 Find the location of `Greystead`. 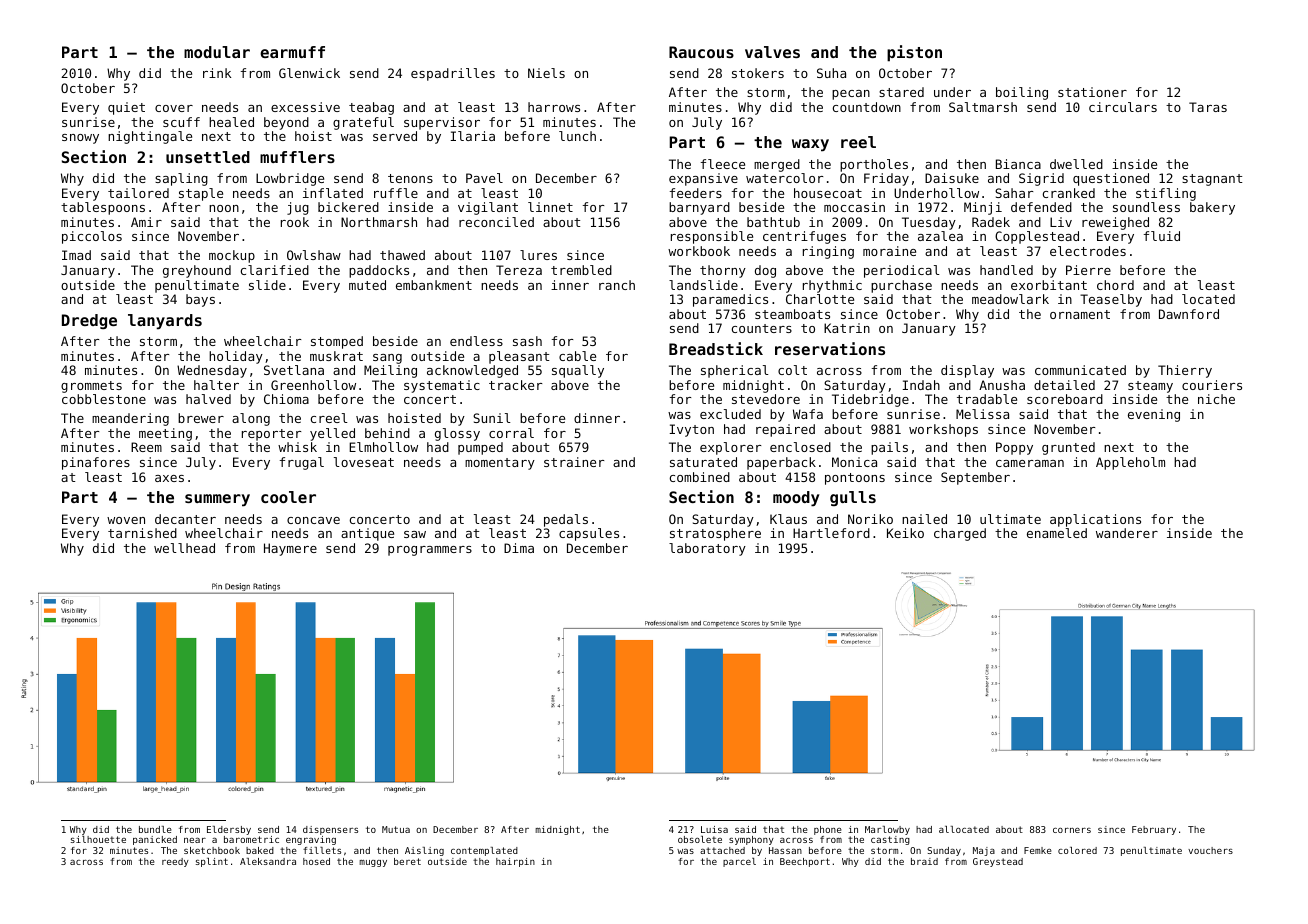

Greystead is located at coordinates (998, 862).
